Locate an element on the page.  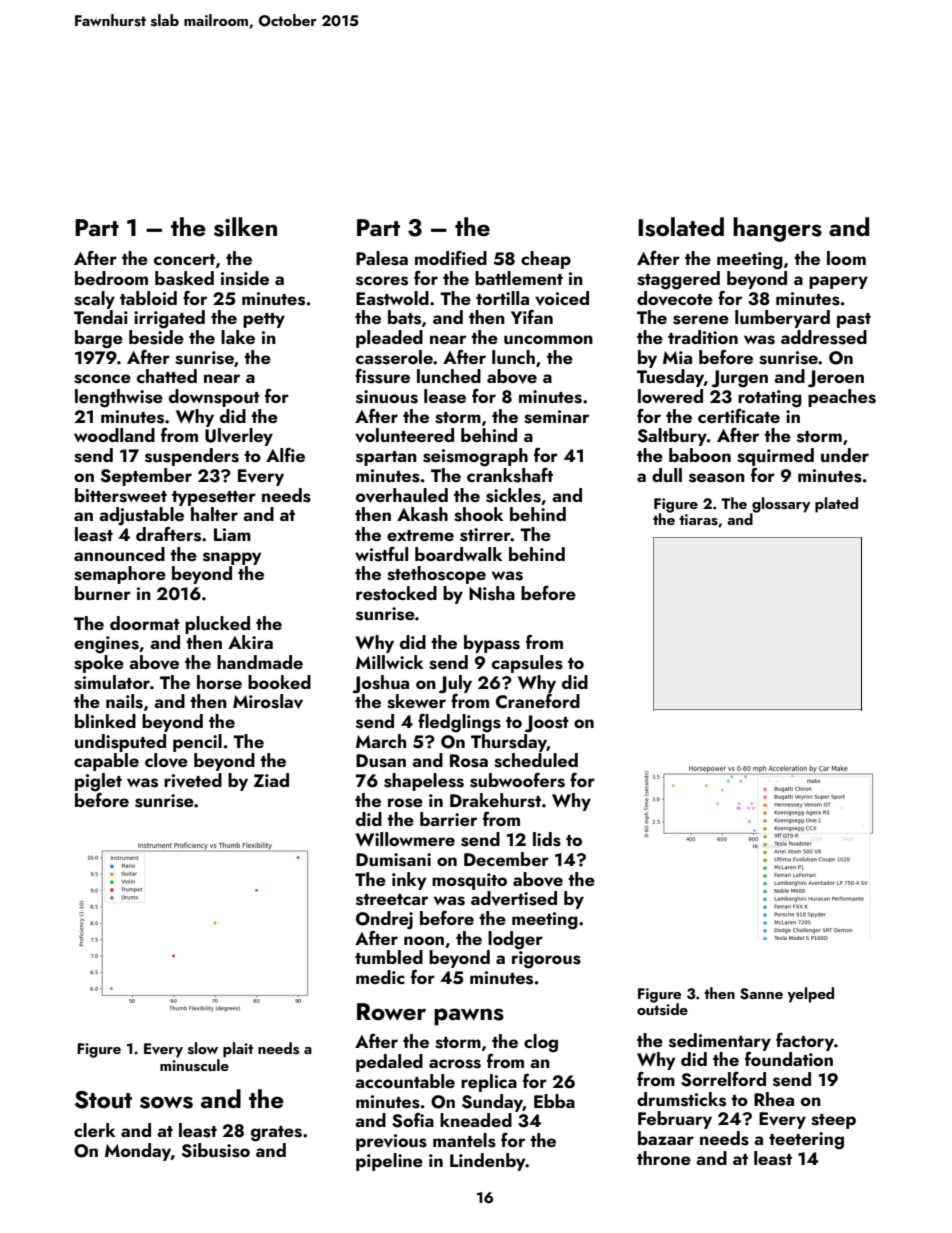
Stout is located at coordinates (103, 1100).
